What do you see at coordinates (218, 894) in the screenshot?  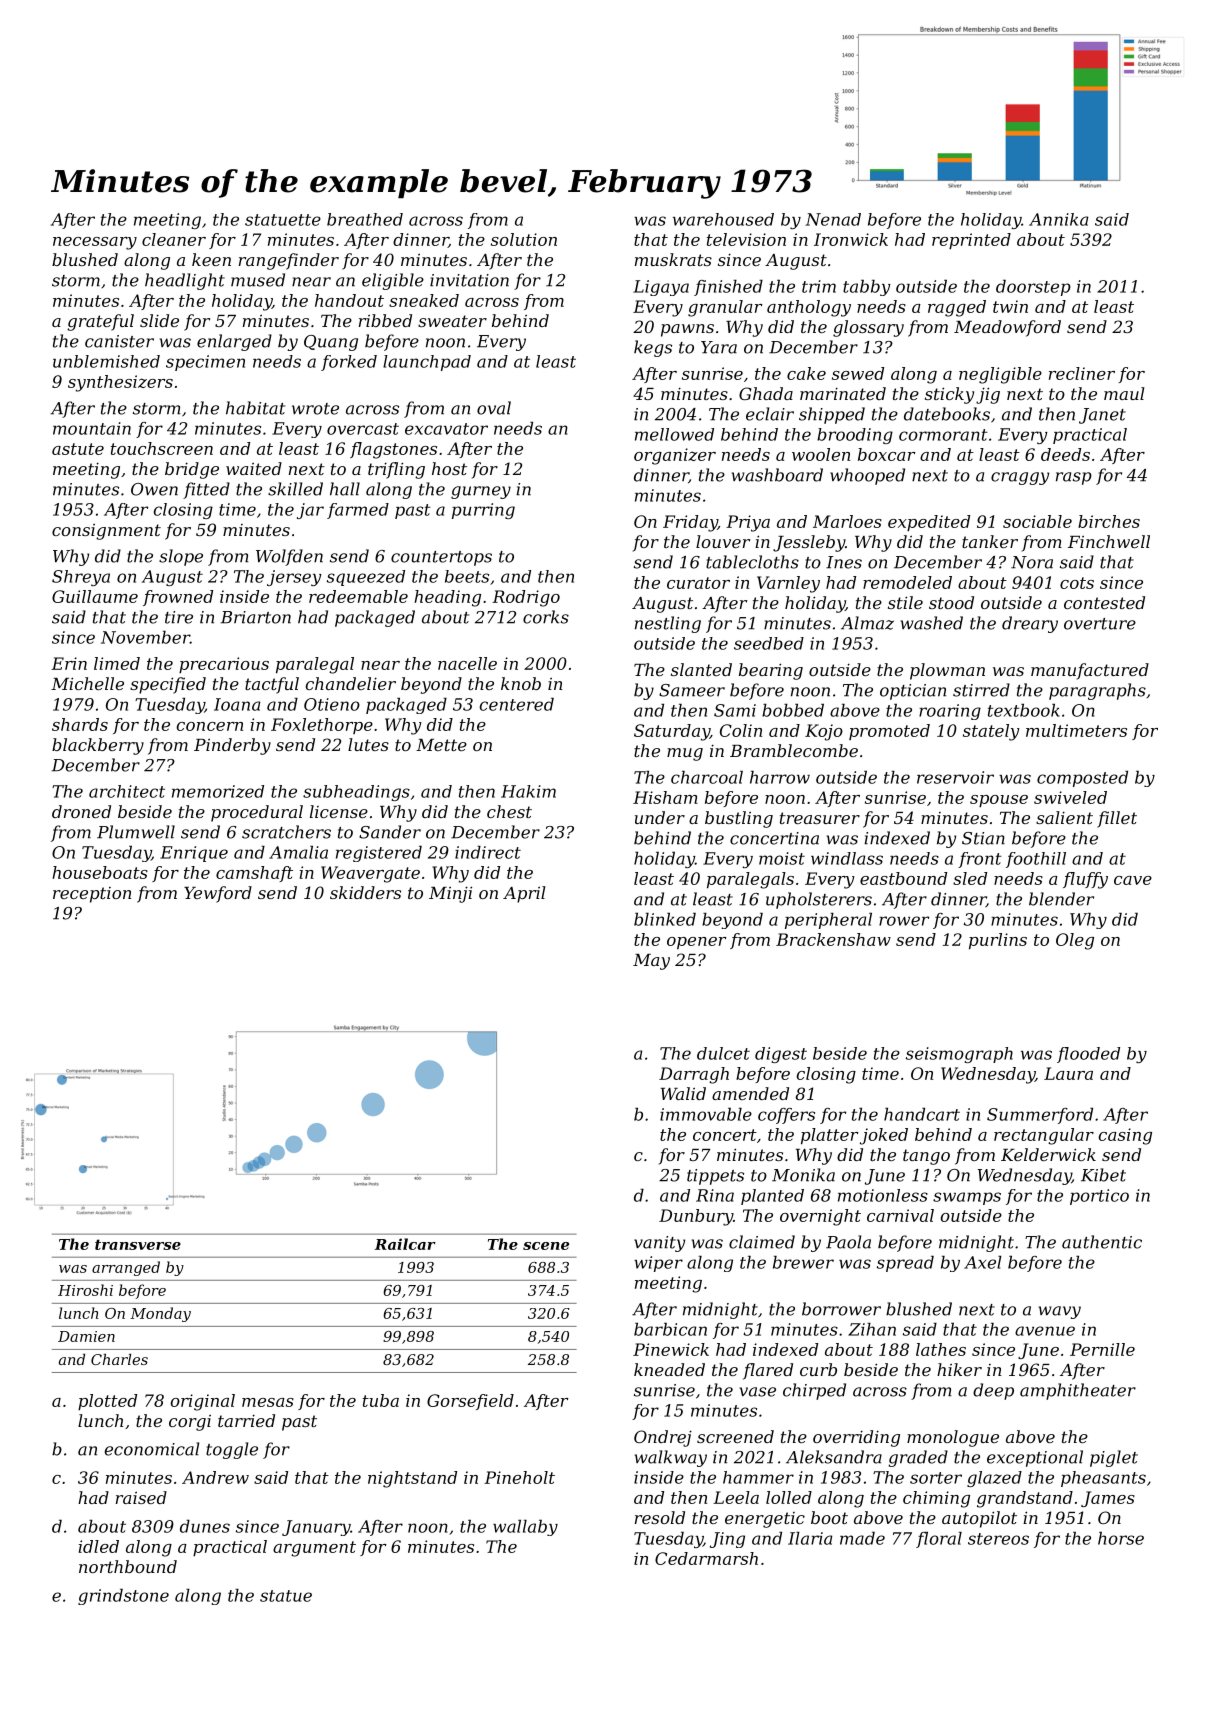 I see `Yewford` at bounding box center [218, 894].
